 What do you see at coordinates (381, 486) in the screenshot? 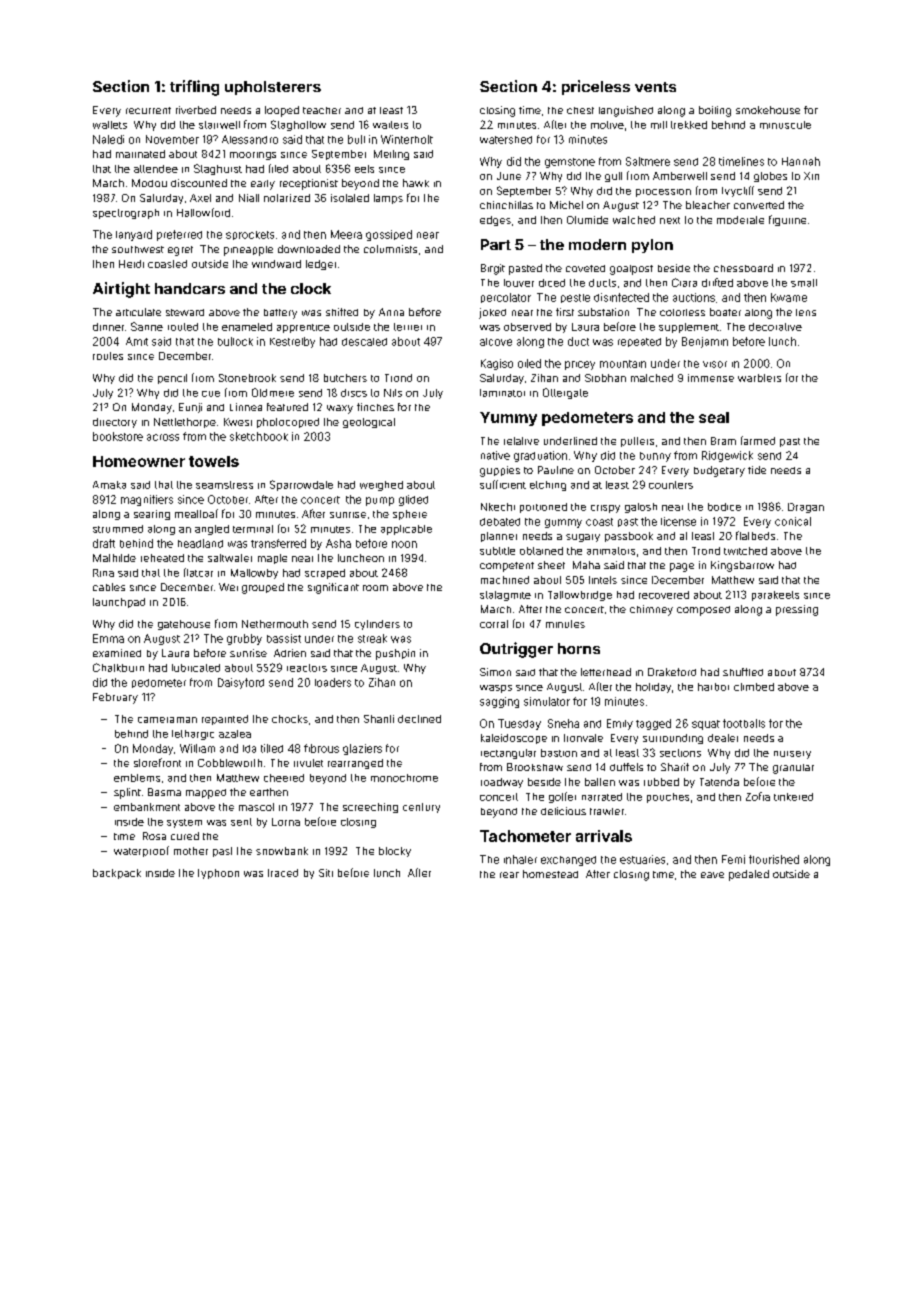
I see `weighed` at bounding box center [381, 486].
